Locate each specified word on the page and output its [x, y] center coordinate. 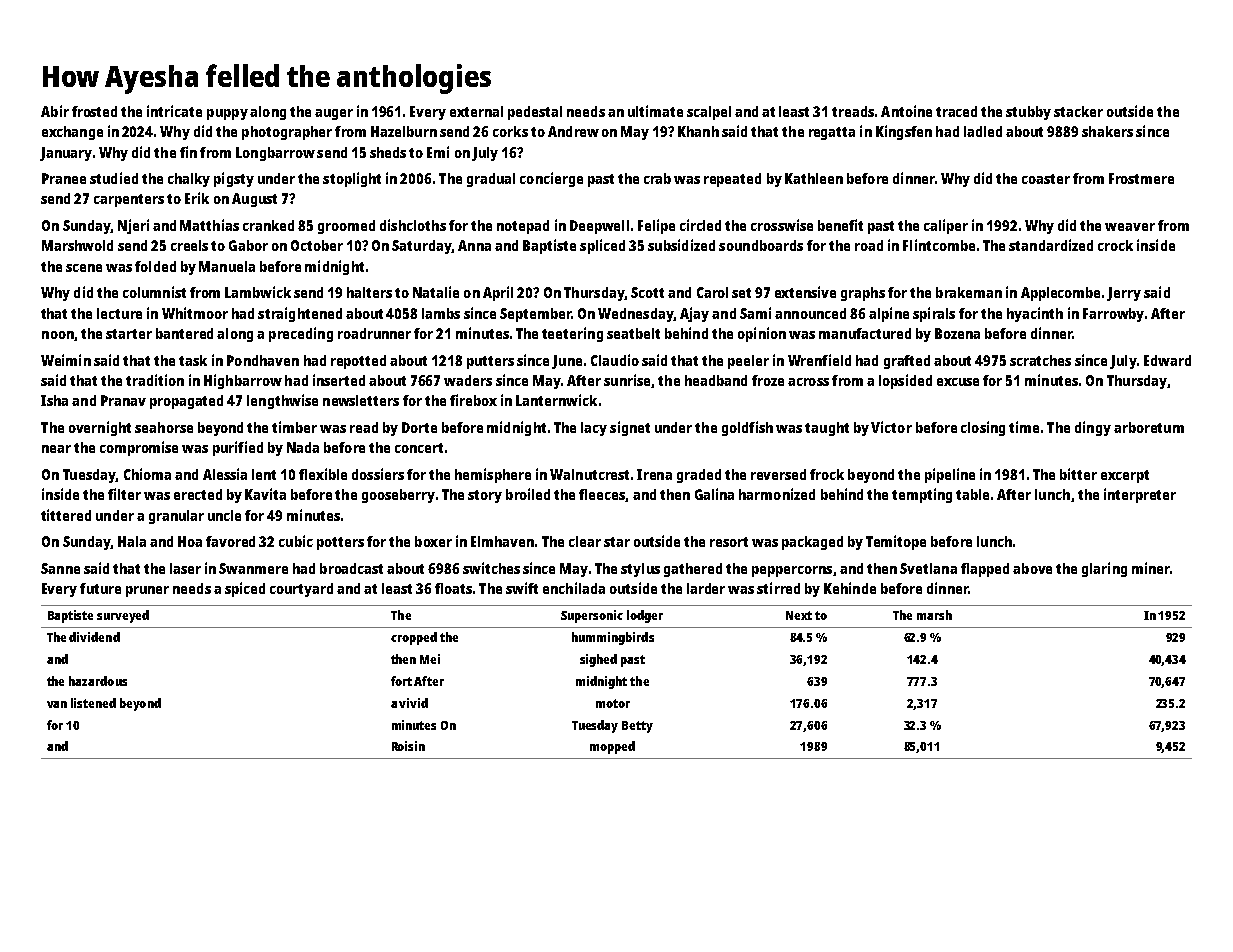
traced [956, 111]
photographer [287, 133]
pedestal [535, 113]
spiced [245, 589]
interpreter [1140, 495]
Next [799, 615]
